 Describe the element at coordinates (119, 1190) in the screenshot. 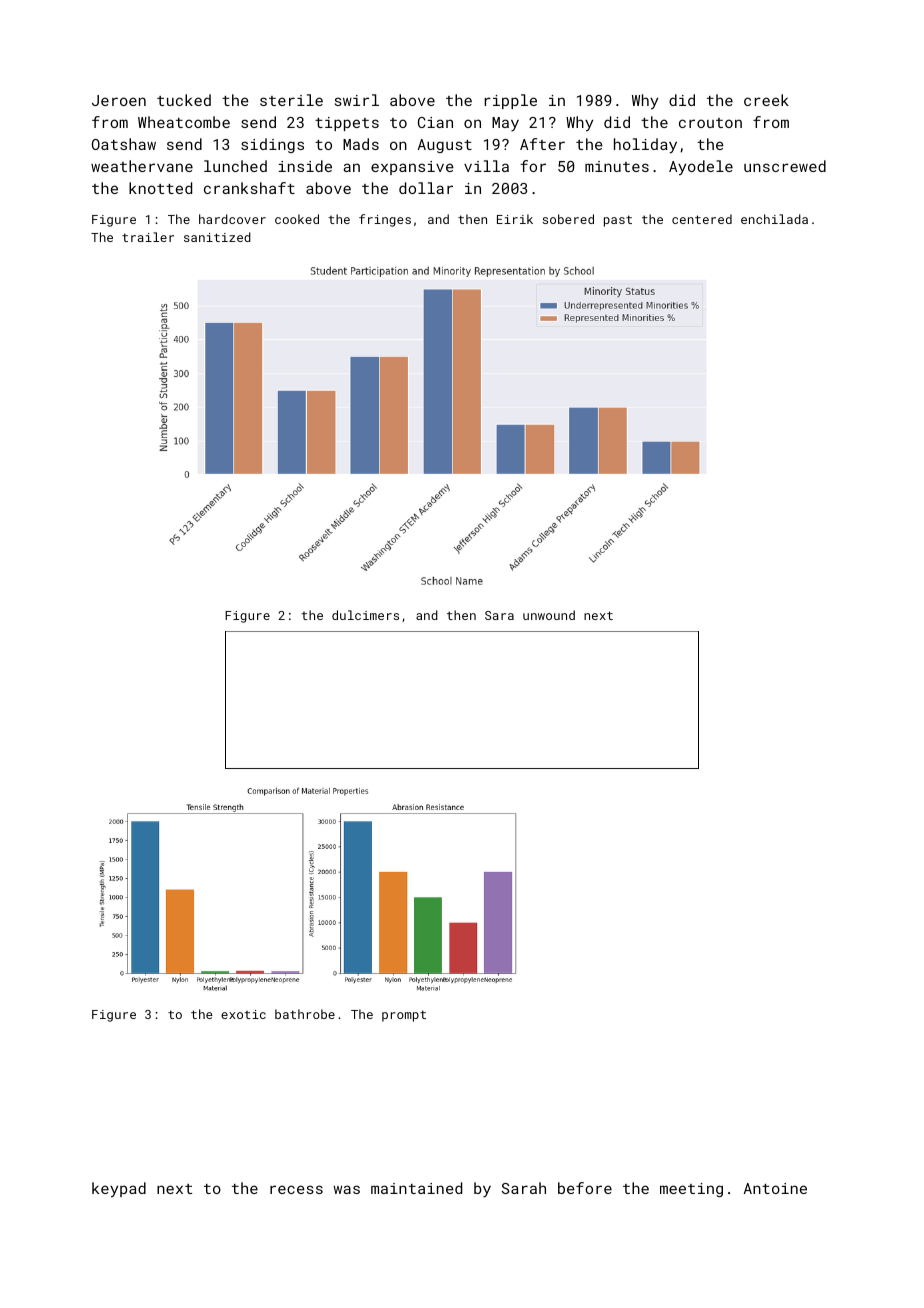

I see `keypad` at that location.
